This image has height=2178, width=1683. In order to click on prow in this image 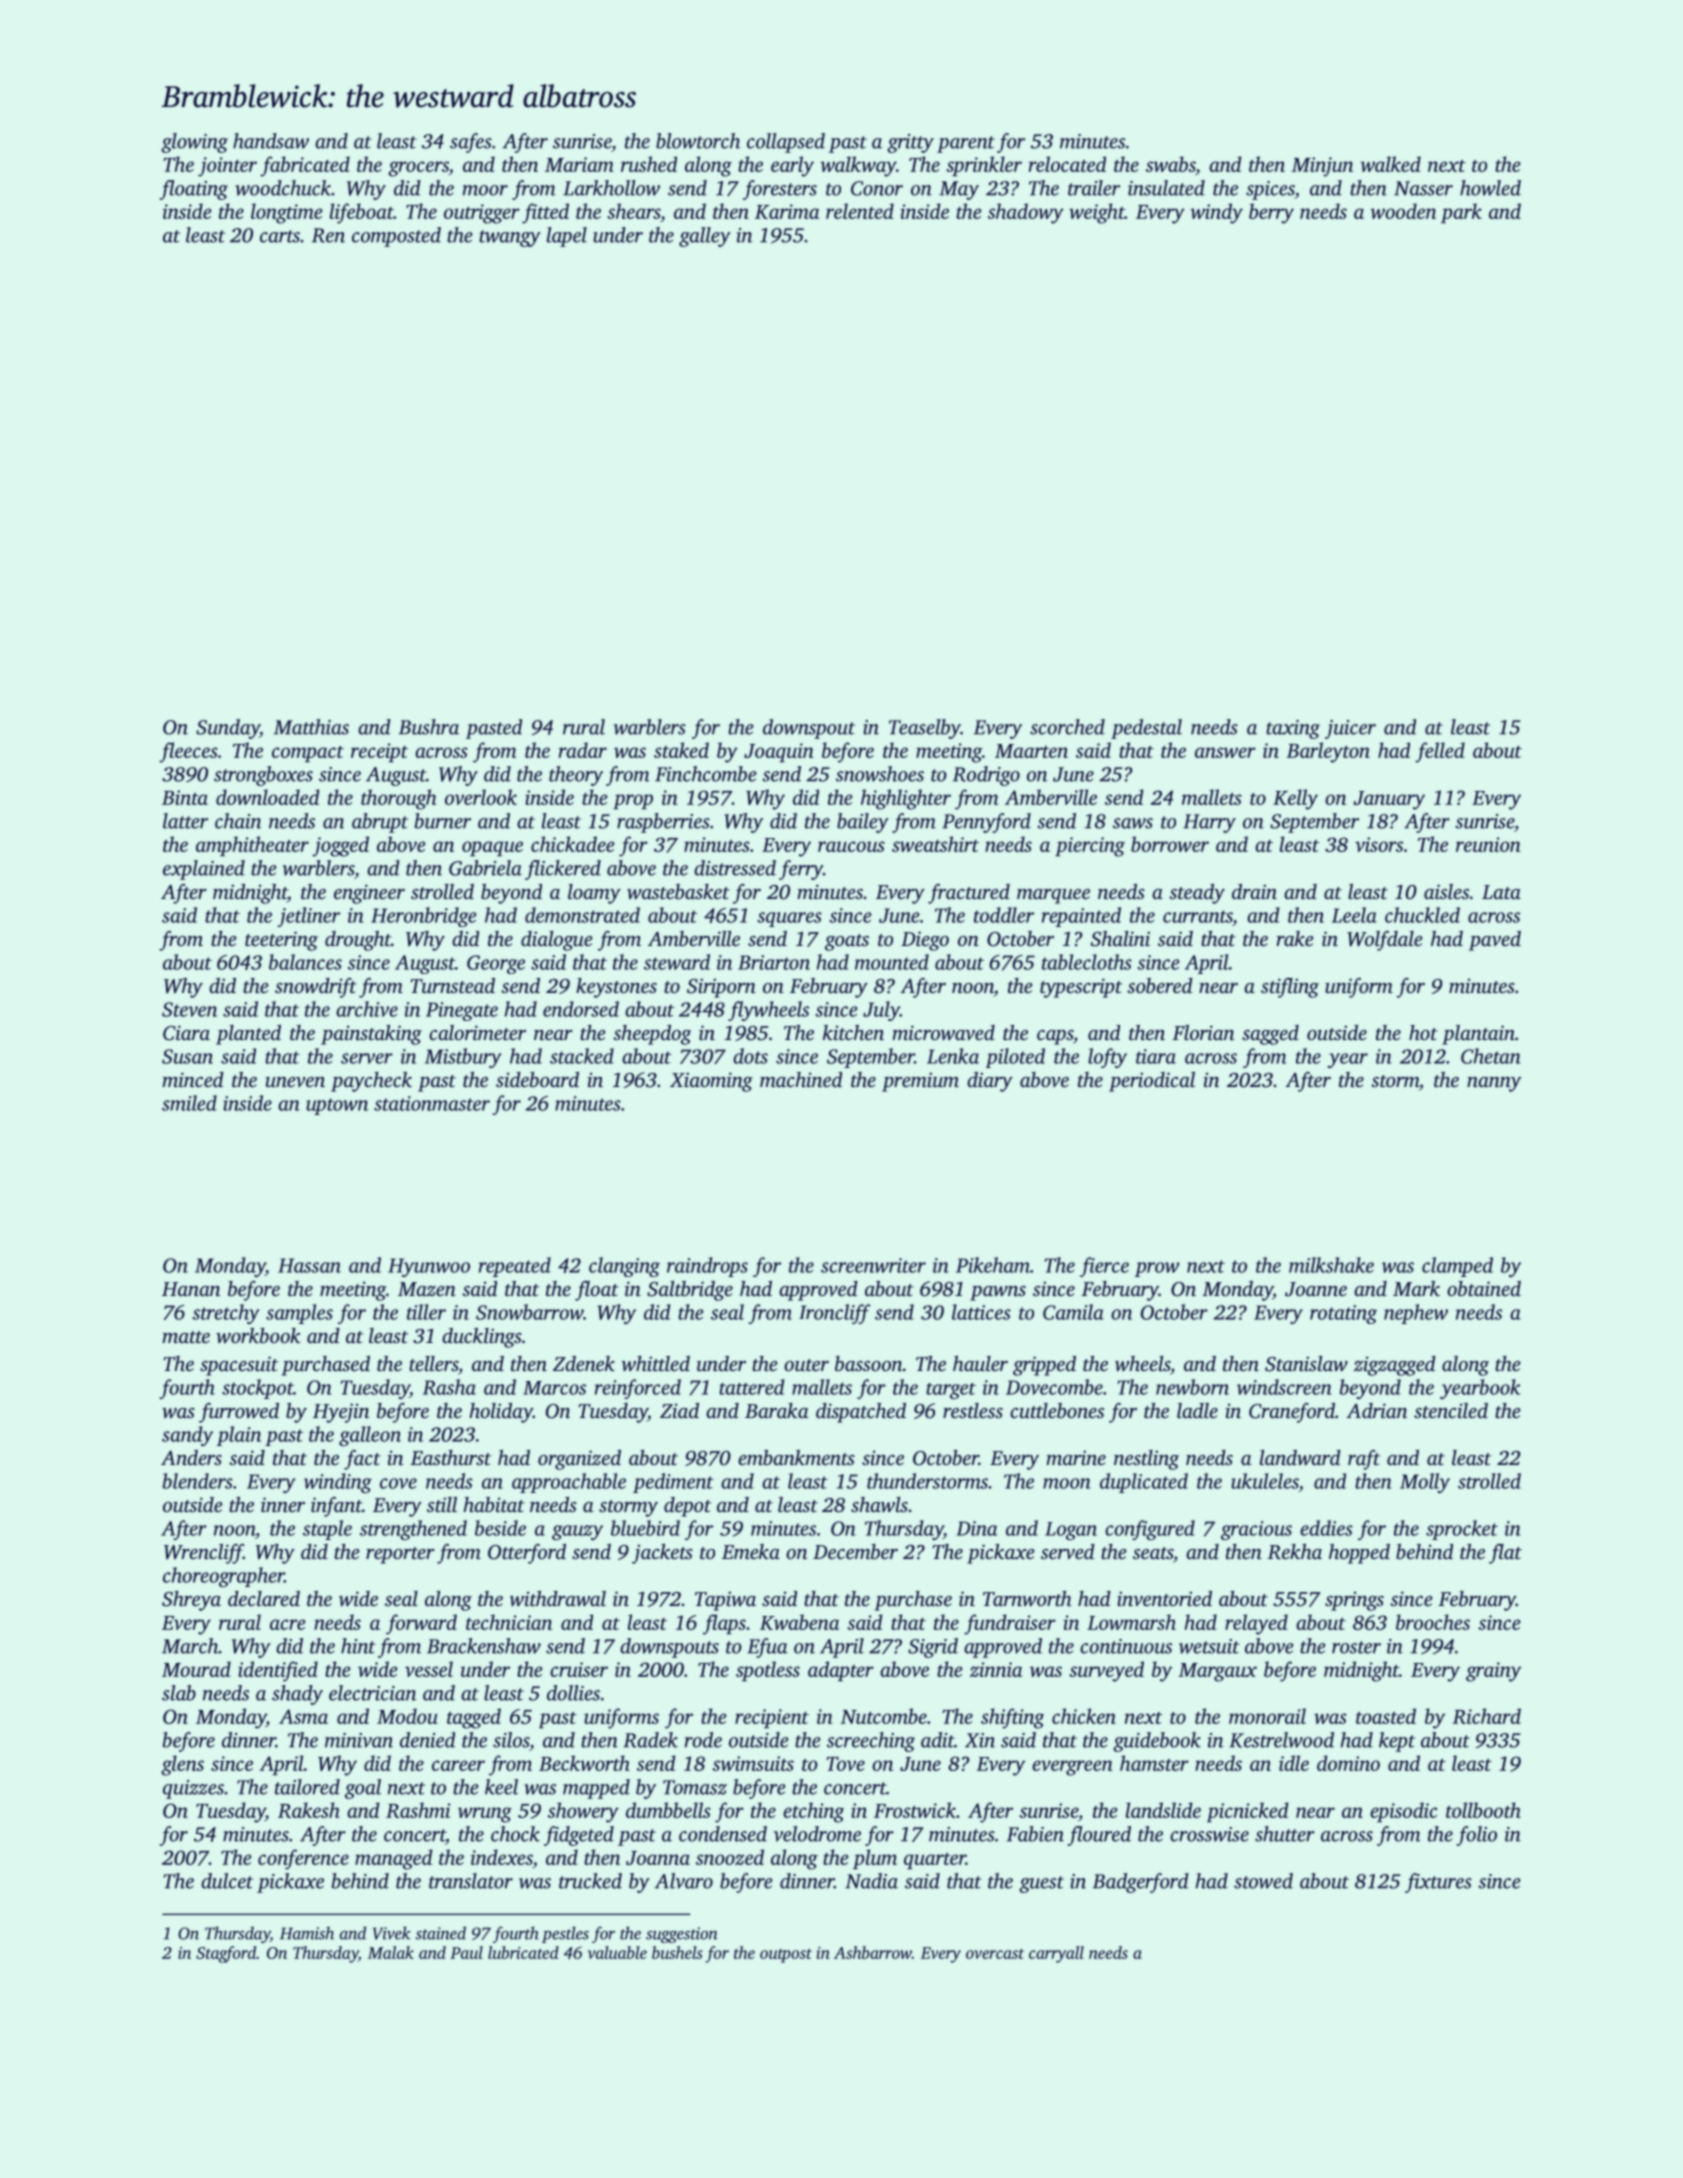, I will do `click(1157, 1269)`.
